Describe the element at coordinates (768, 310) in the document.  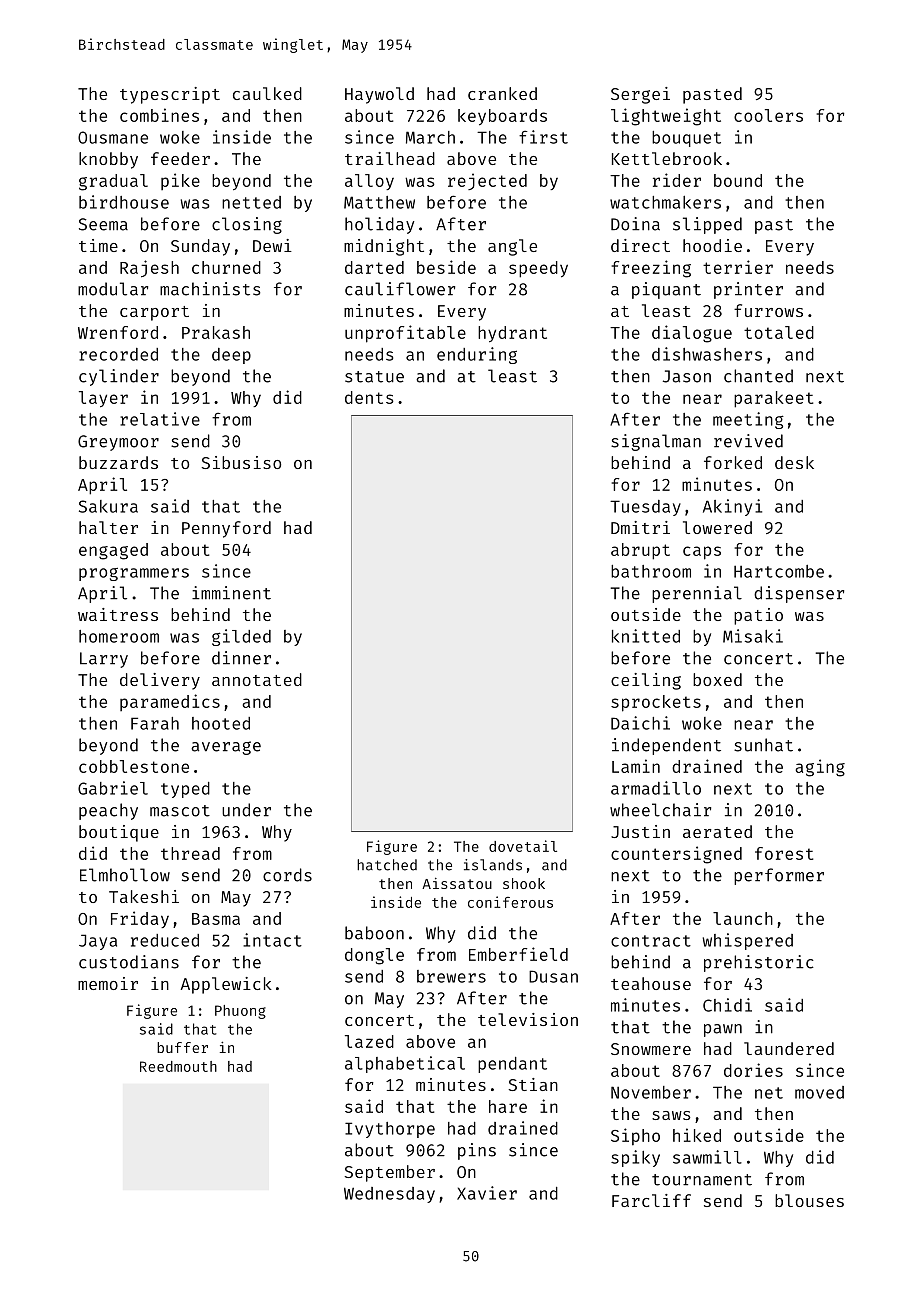
I see `furrows` at that location.
